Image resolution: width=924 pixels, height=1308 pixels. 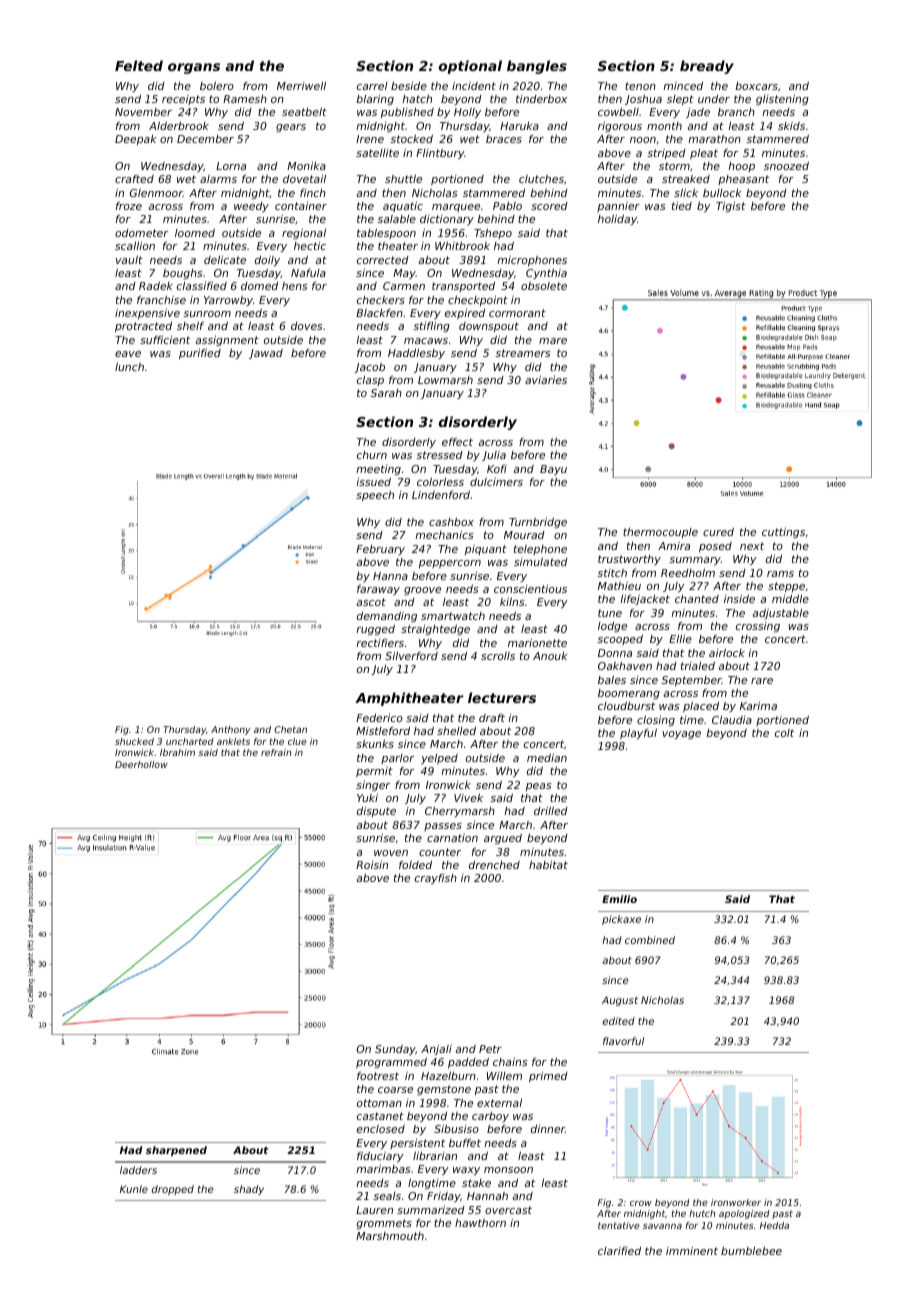 What do you see at coordinates (266, 354) in the document?
I see `Jawad` at bounding box center [266, 354].
